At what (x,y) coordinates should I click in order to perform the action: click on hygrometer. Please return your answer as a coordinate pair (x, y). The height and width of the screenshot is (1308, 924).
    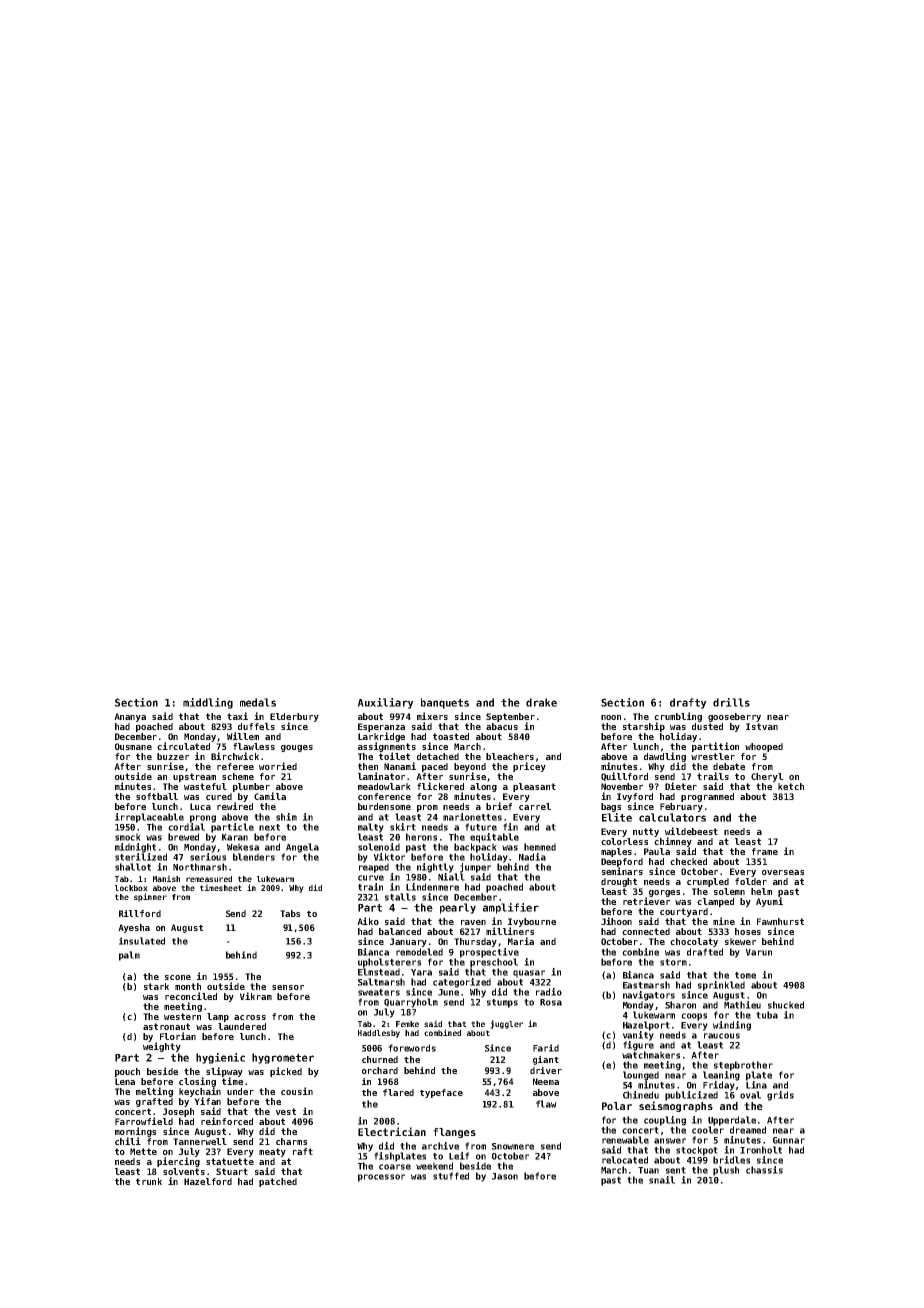
    Looking at the image, I should click on (283, 1058).
